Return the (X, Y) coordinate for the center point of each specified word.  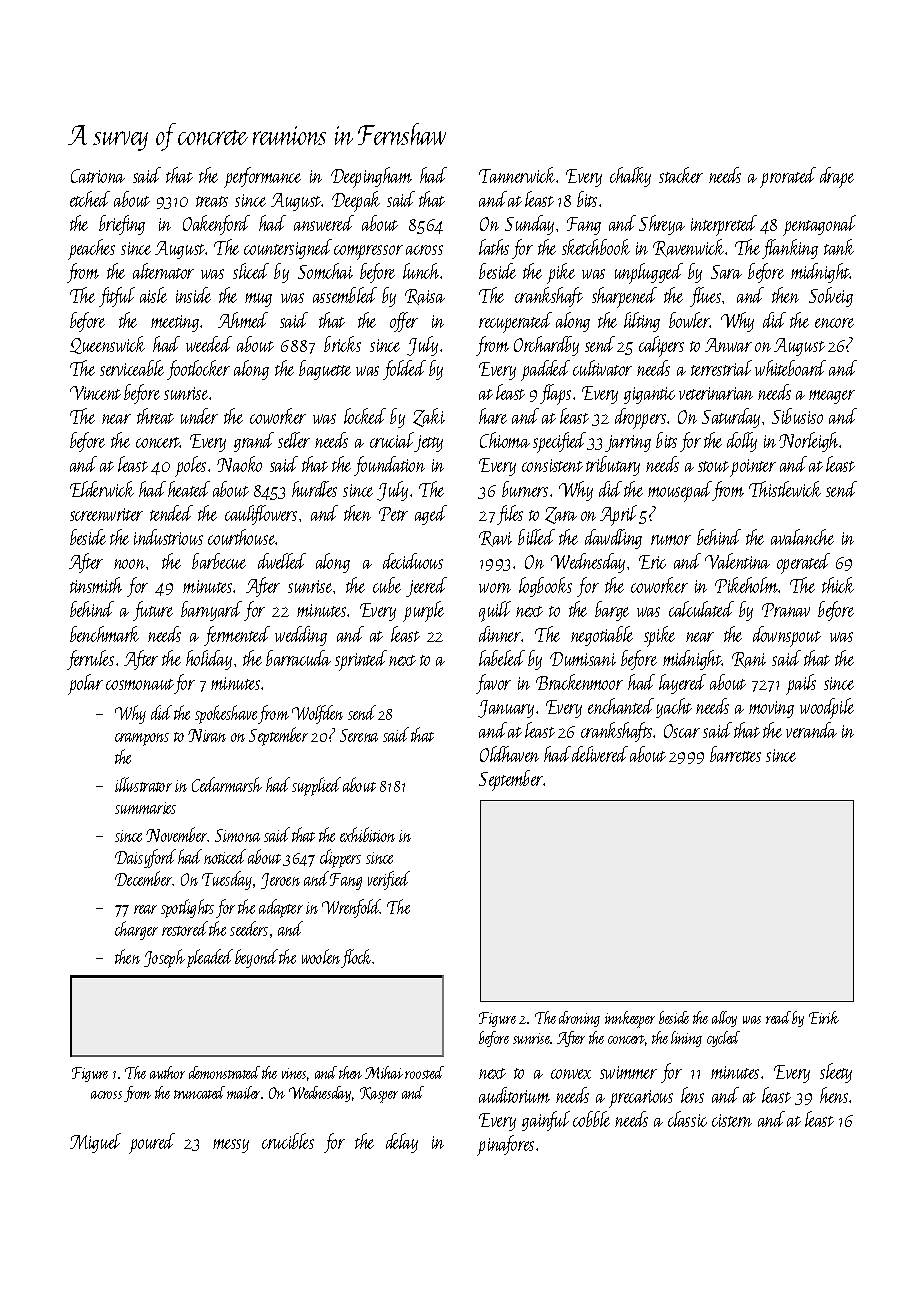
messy (231, 1146)
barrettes (735, 754)
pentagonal (819, 225)
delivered (600, 754)
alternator (163, 271)
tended (171, 513)
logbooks (545, 587)
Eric (652, 562)
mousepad (680, 491)
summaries (145, 808)
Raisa (425, 297)
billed (536, 537)
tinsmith (96, 585)
